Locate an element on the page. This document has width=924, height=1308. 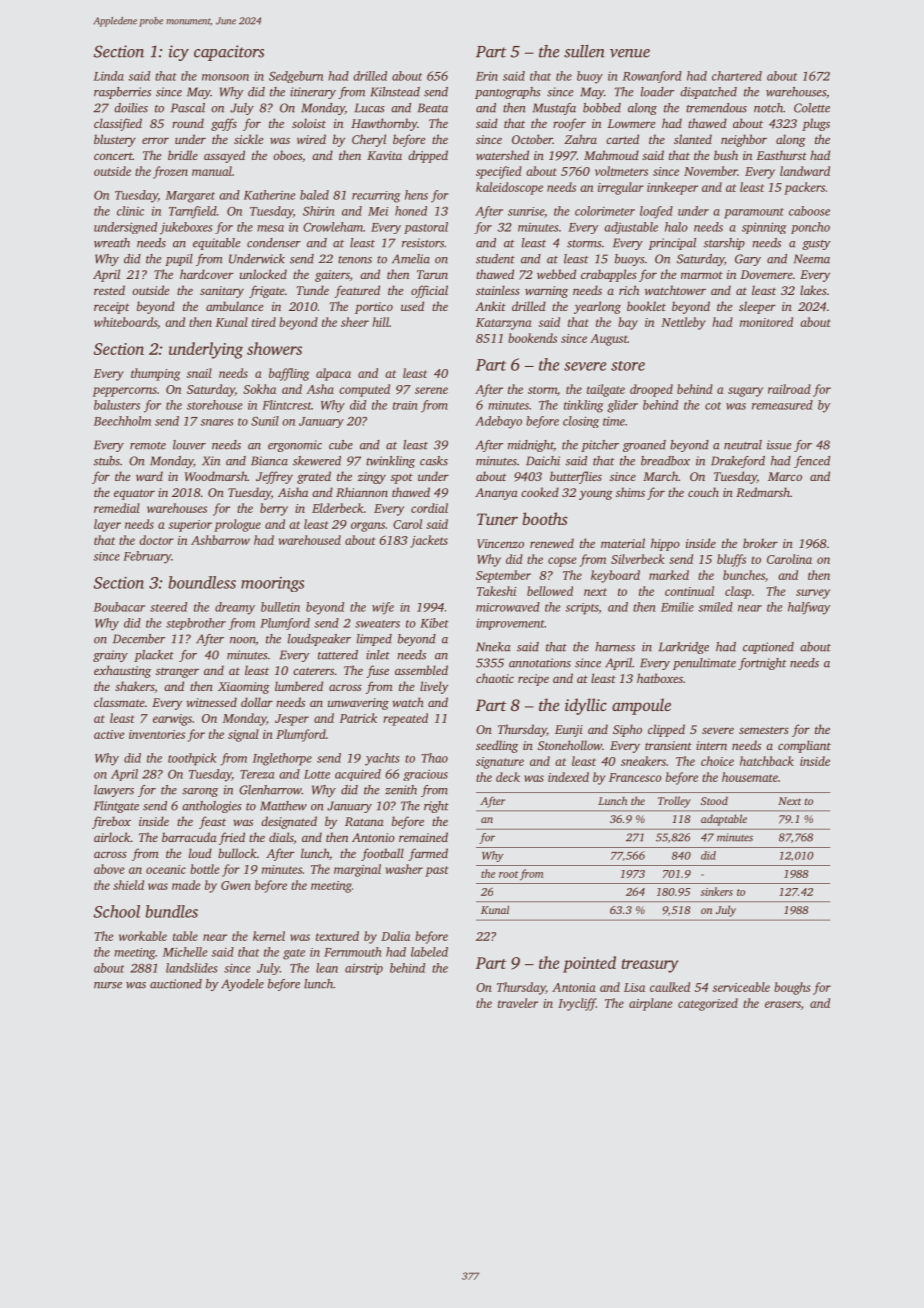
bulletin is located at coordinates (280, 607).
